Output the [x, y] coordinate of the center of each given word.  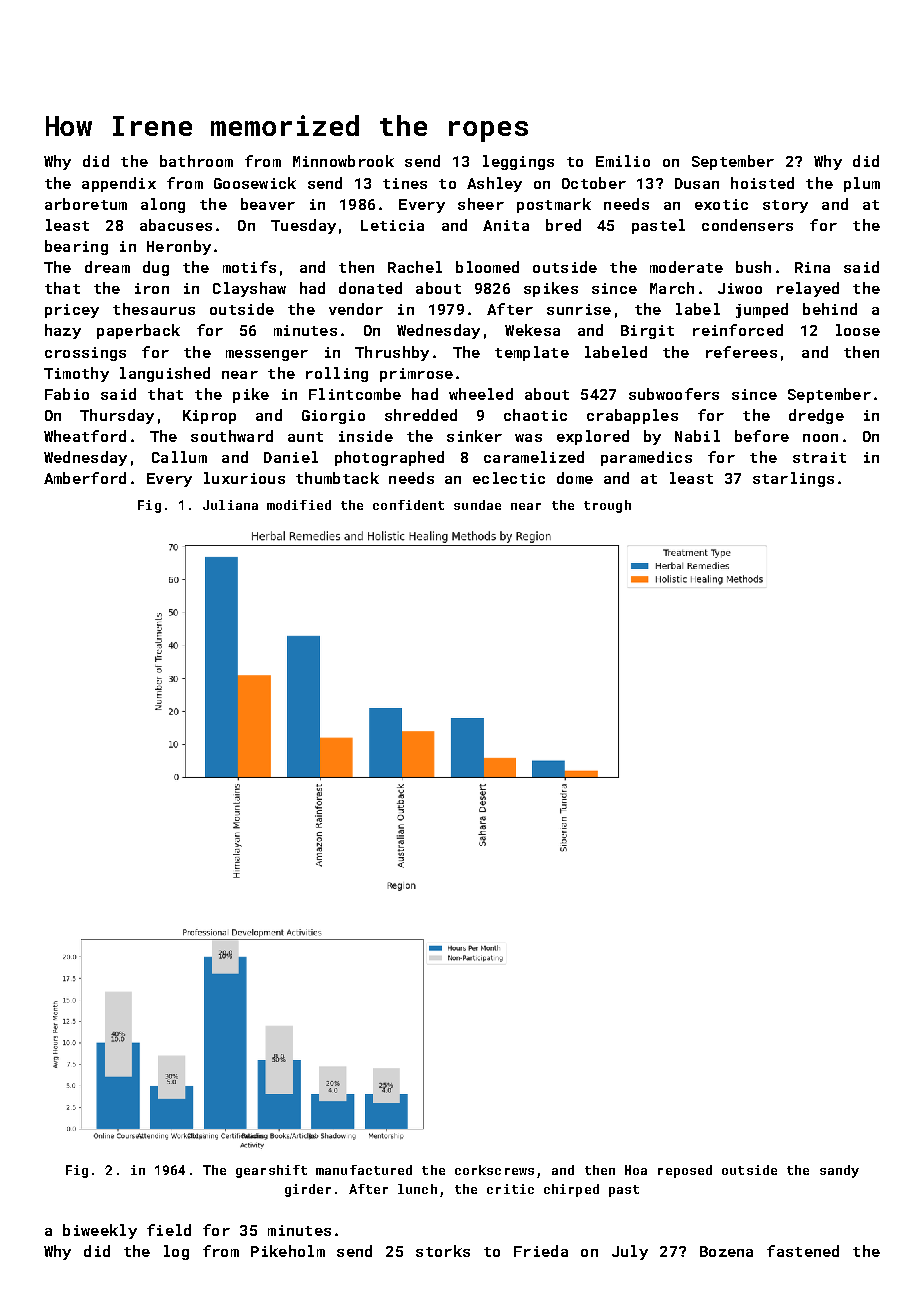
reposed [685, 1171]
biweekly [100, 1231]
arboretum [86, 204]
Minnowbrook [343, 161]
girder [308, 1190]
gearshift [271, 1171]
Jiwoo [740, 288]
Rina [812, 267]
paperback [138, 331]
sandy [839, 1171]
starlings [793, 479]
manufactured [364, 1170]
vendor [356, 309]
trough [607, 506]
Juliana [230, 505]
